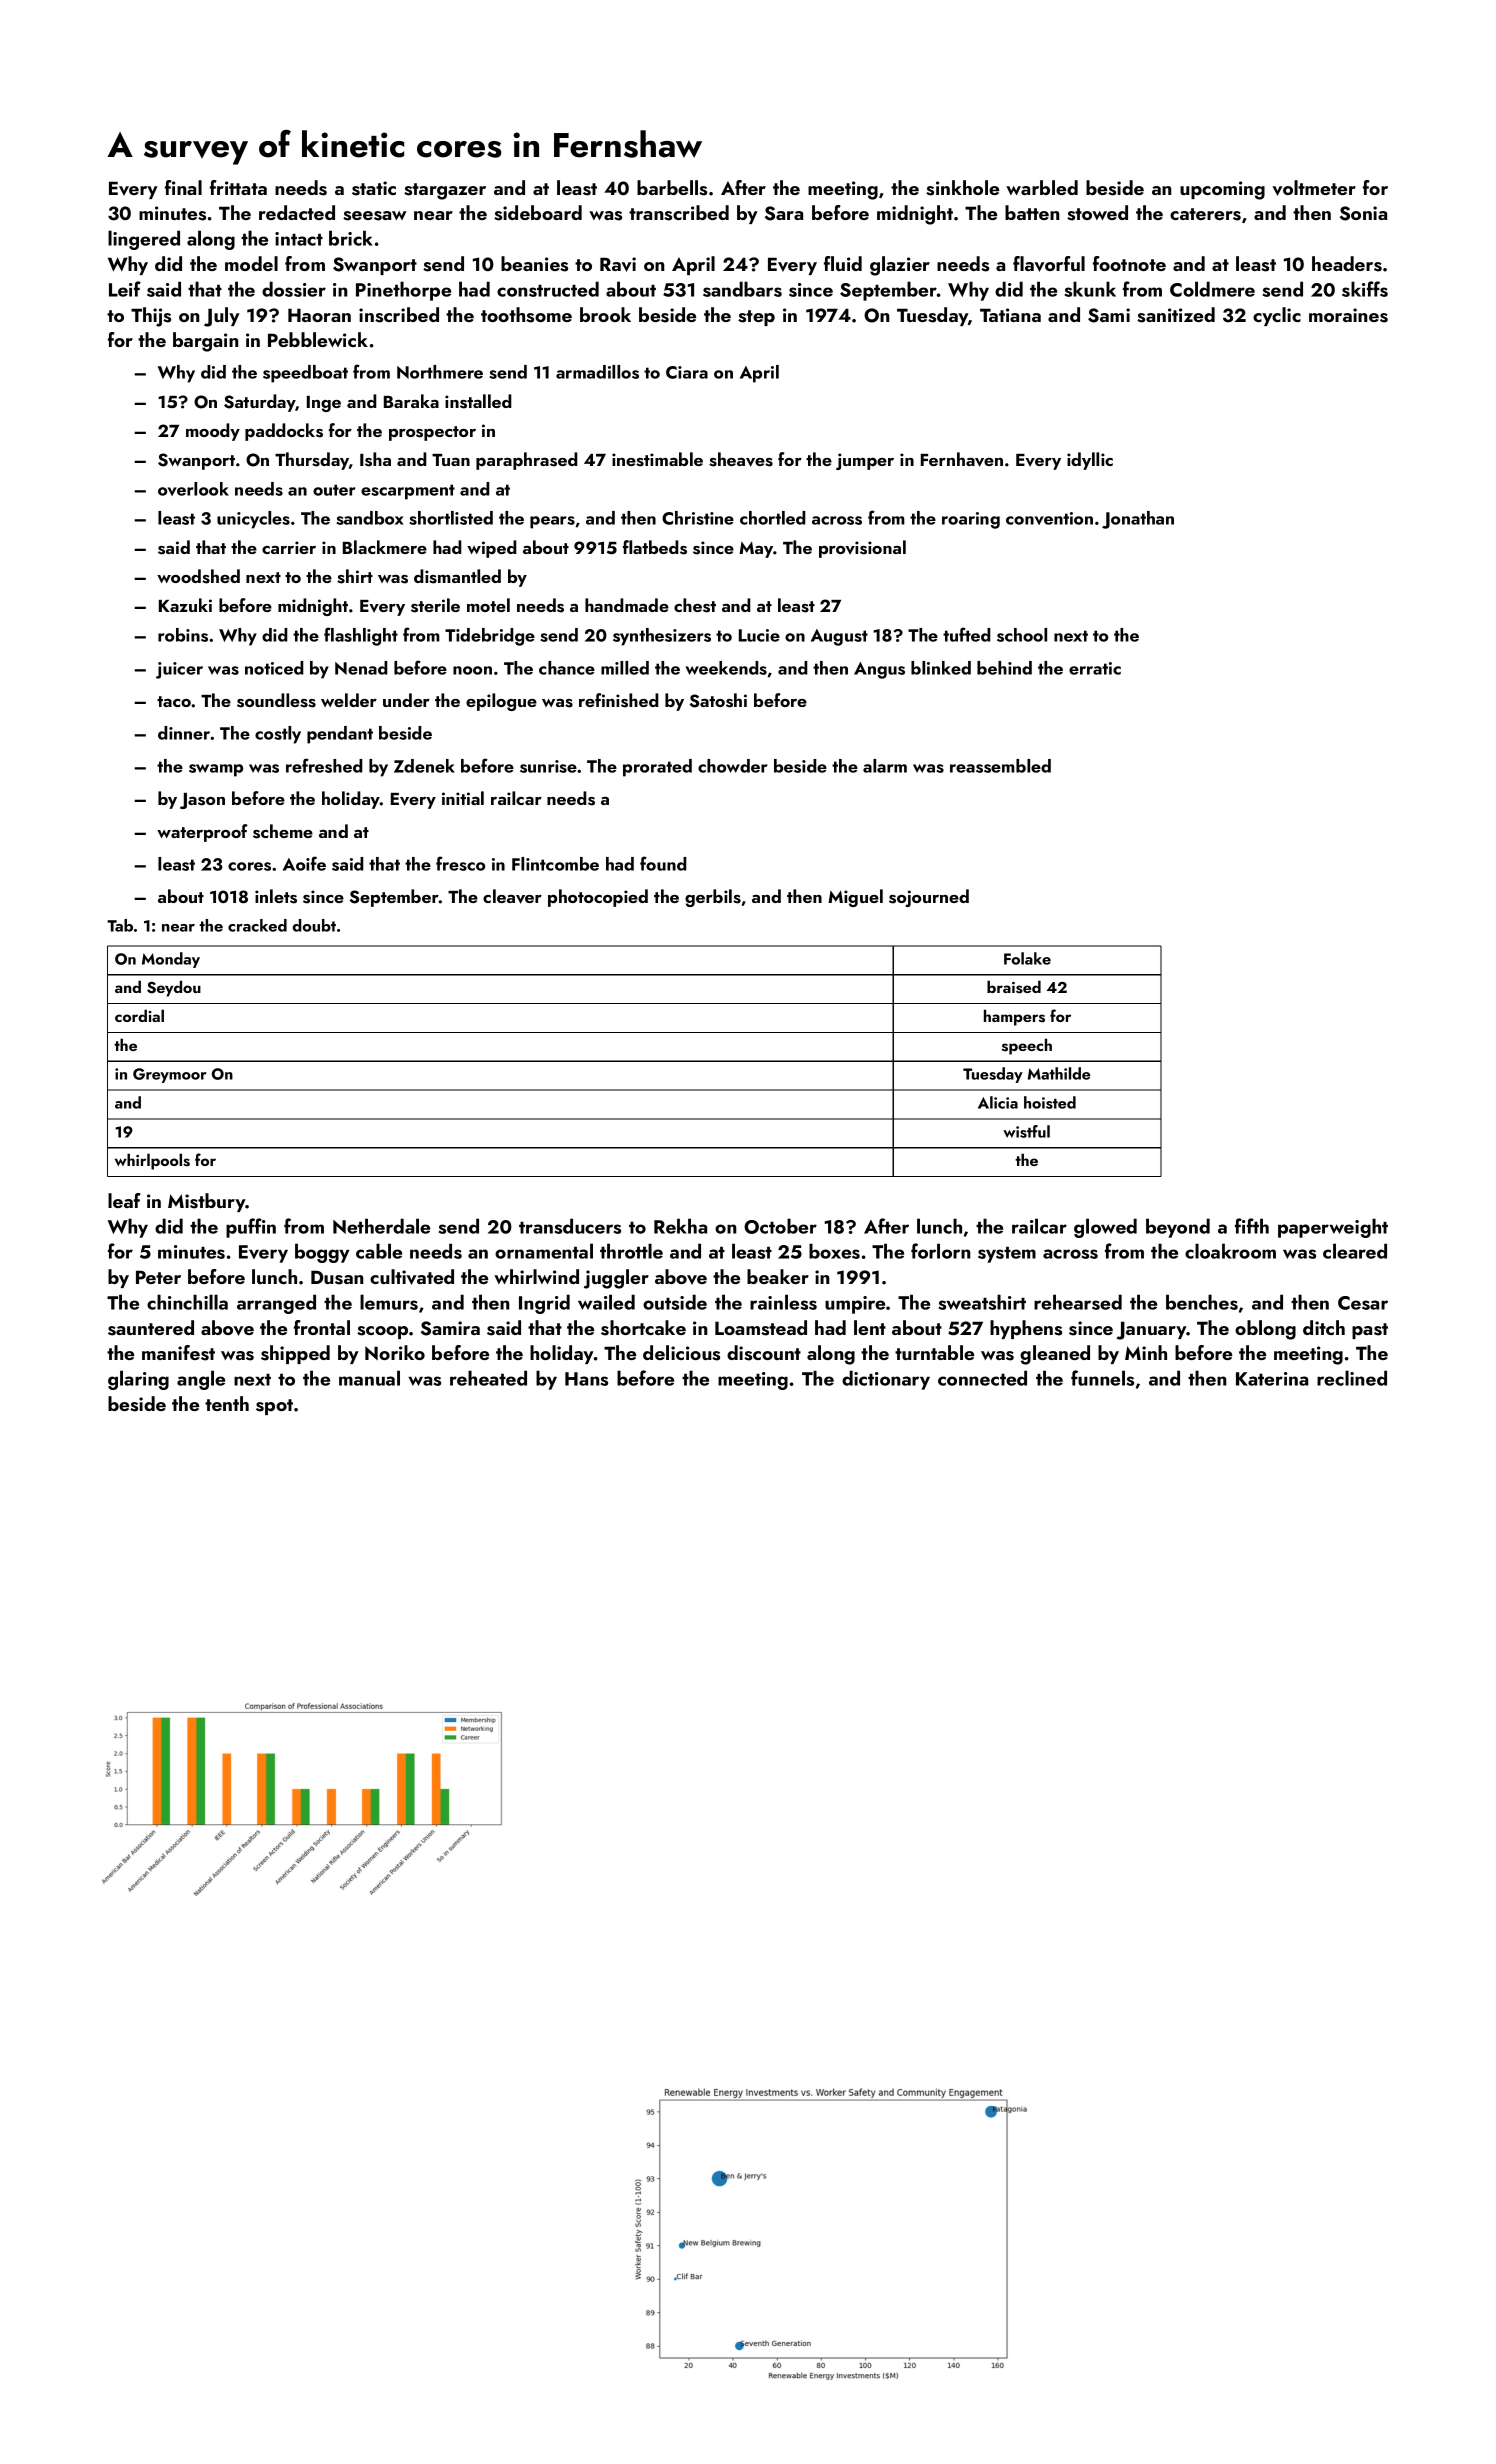  I want to click on braised, so click(1014, 987).
